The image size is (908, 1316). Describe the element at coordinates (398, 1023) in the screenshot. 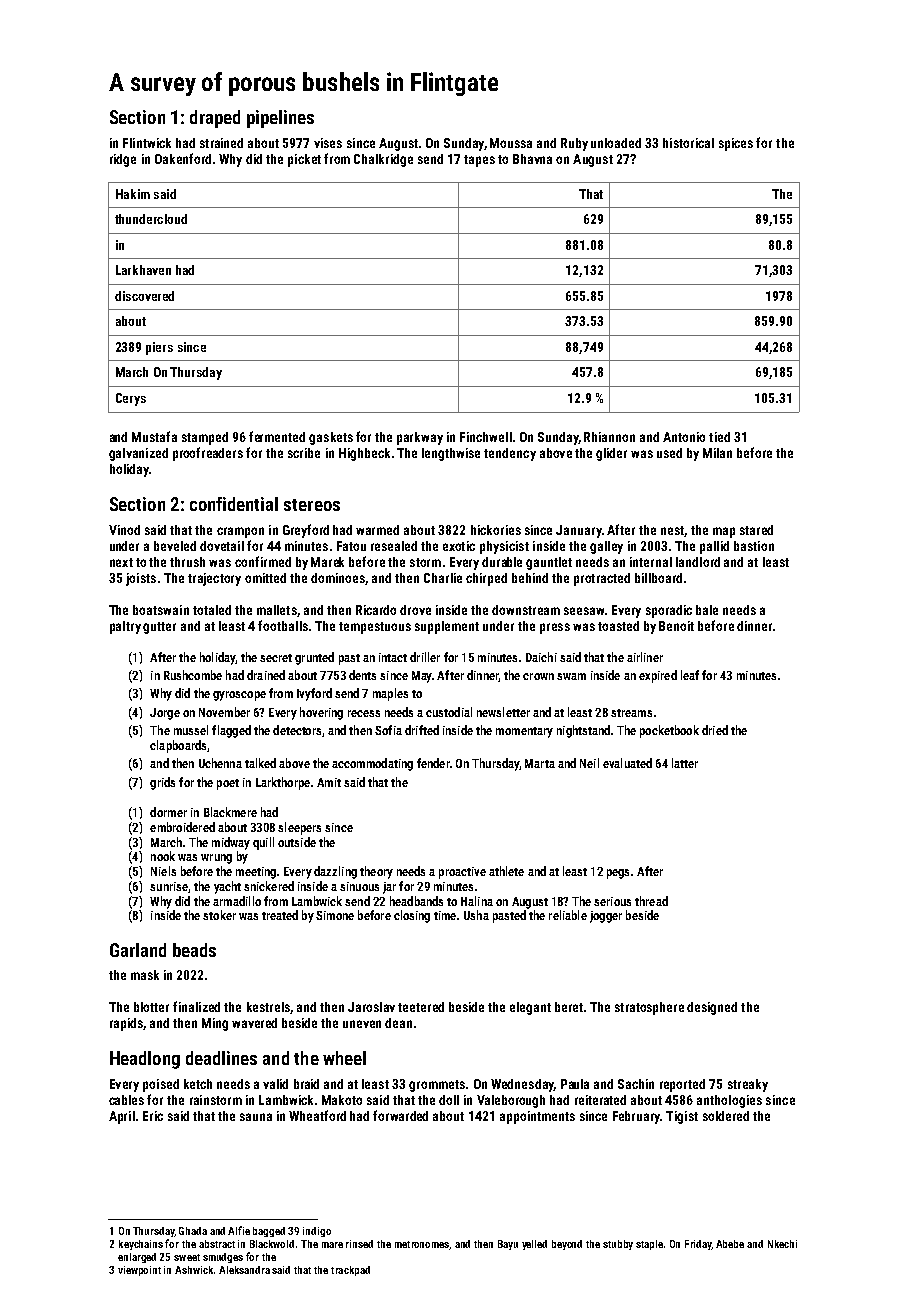

I see `dean` at that location.
